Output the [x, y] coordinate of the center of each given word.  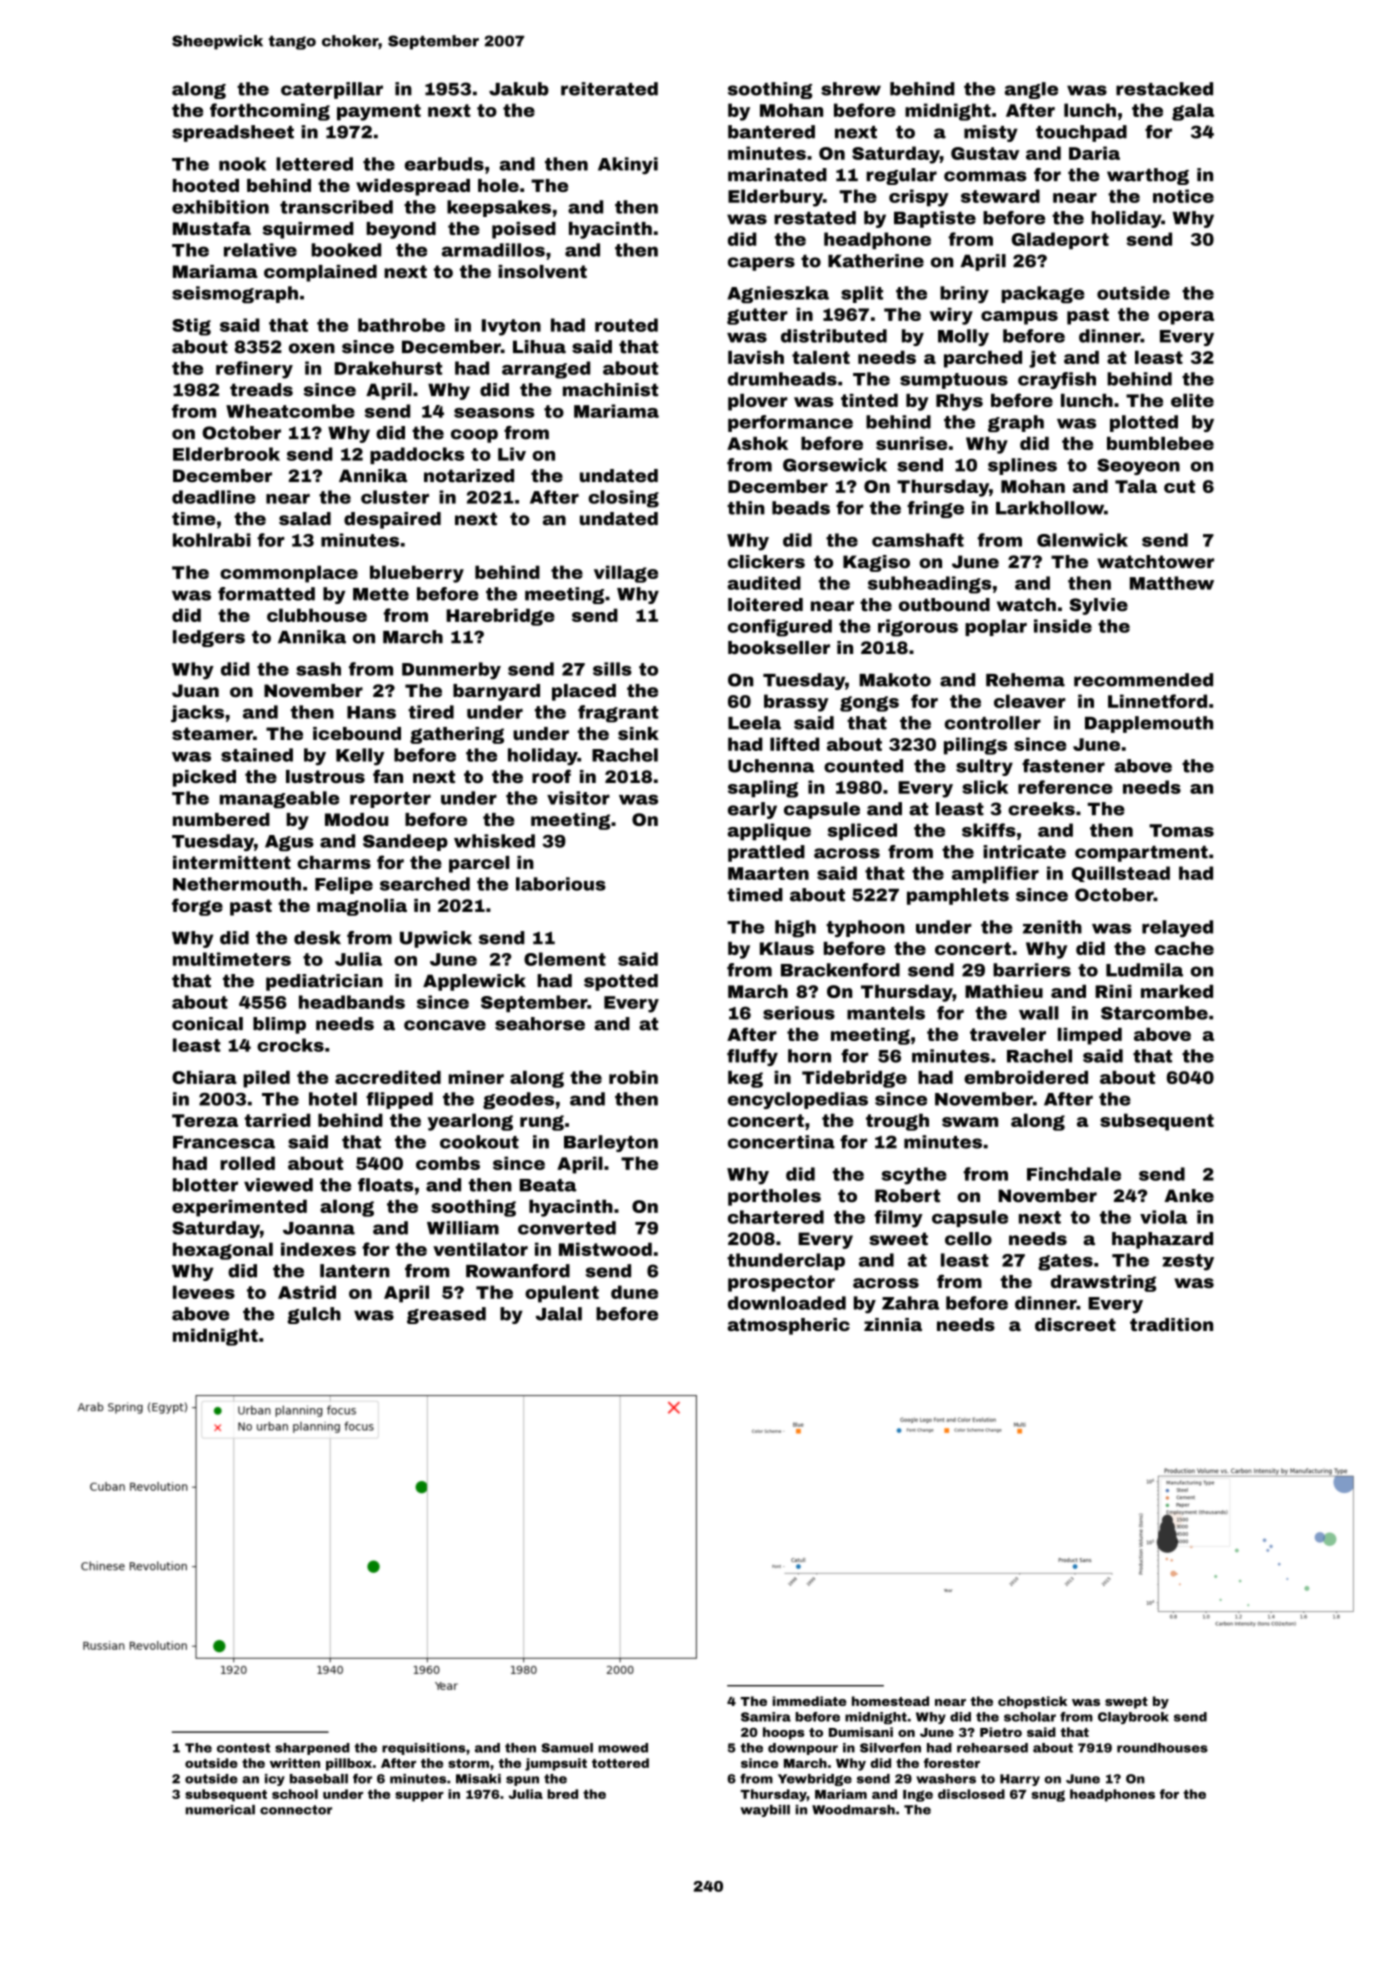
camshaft [918, 540]
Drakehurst [388, 368]
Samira [766, 1717]
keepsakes [499, 208]
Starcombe [1154, 1013]
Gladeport [1060, 240]
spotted [621, 982]
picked [204, 778]
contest [243, 1748]
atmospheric [788, 1326]
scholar [1030, 1717]
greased [446, 1315]
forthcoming [270, 112]
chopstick [1032, 1702]
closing [623, 499]
